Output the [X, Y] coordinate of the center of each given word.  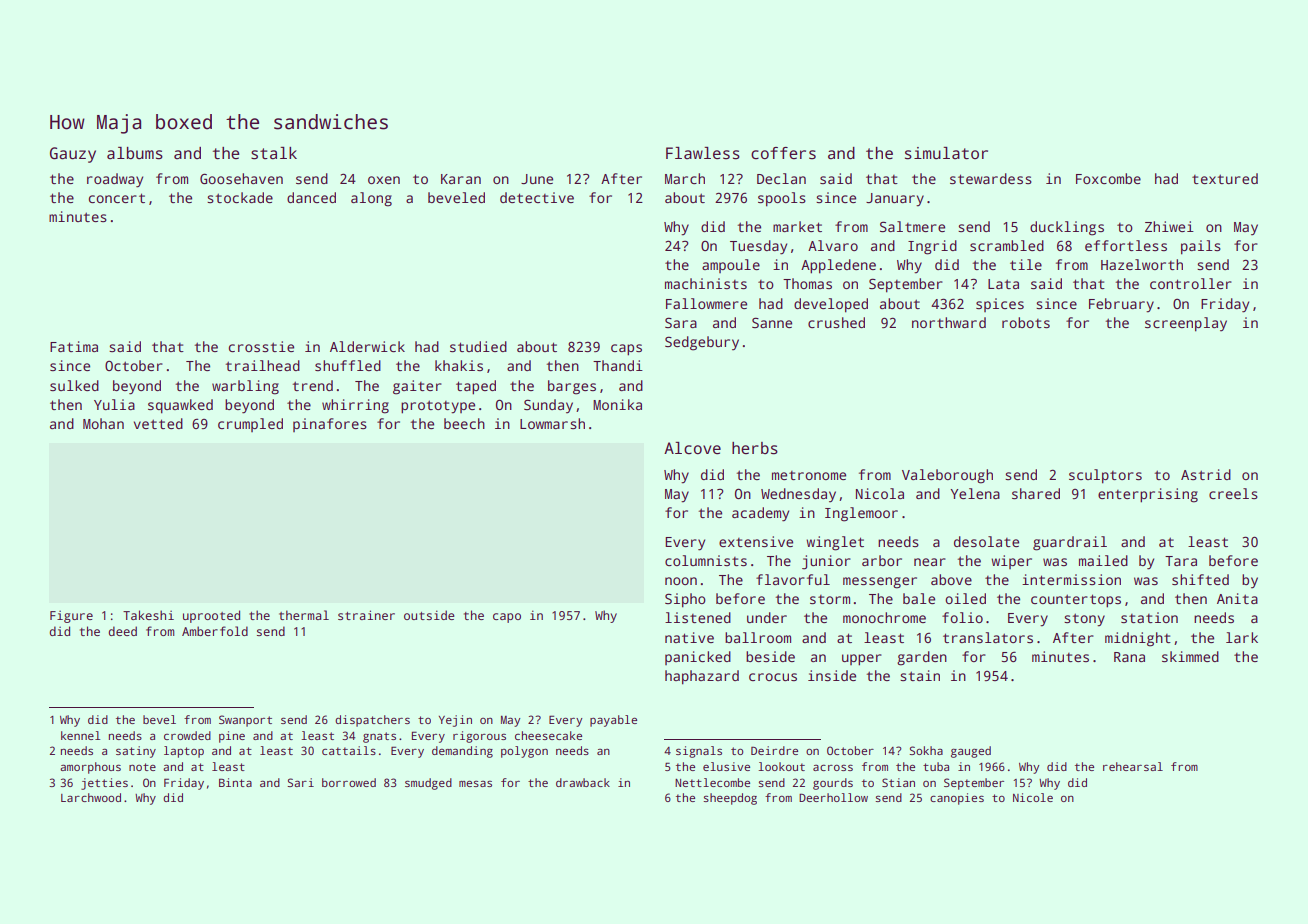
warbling [245, 387]
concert [117, 198]
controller [1191, 283]
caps [626, 350]
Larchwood [91, 797]
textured [1225, 178]
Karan [461, 179]
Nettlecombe [712, 782]
